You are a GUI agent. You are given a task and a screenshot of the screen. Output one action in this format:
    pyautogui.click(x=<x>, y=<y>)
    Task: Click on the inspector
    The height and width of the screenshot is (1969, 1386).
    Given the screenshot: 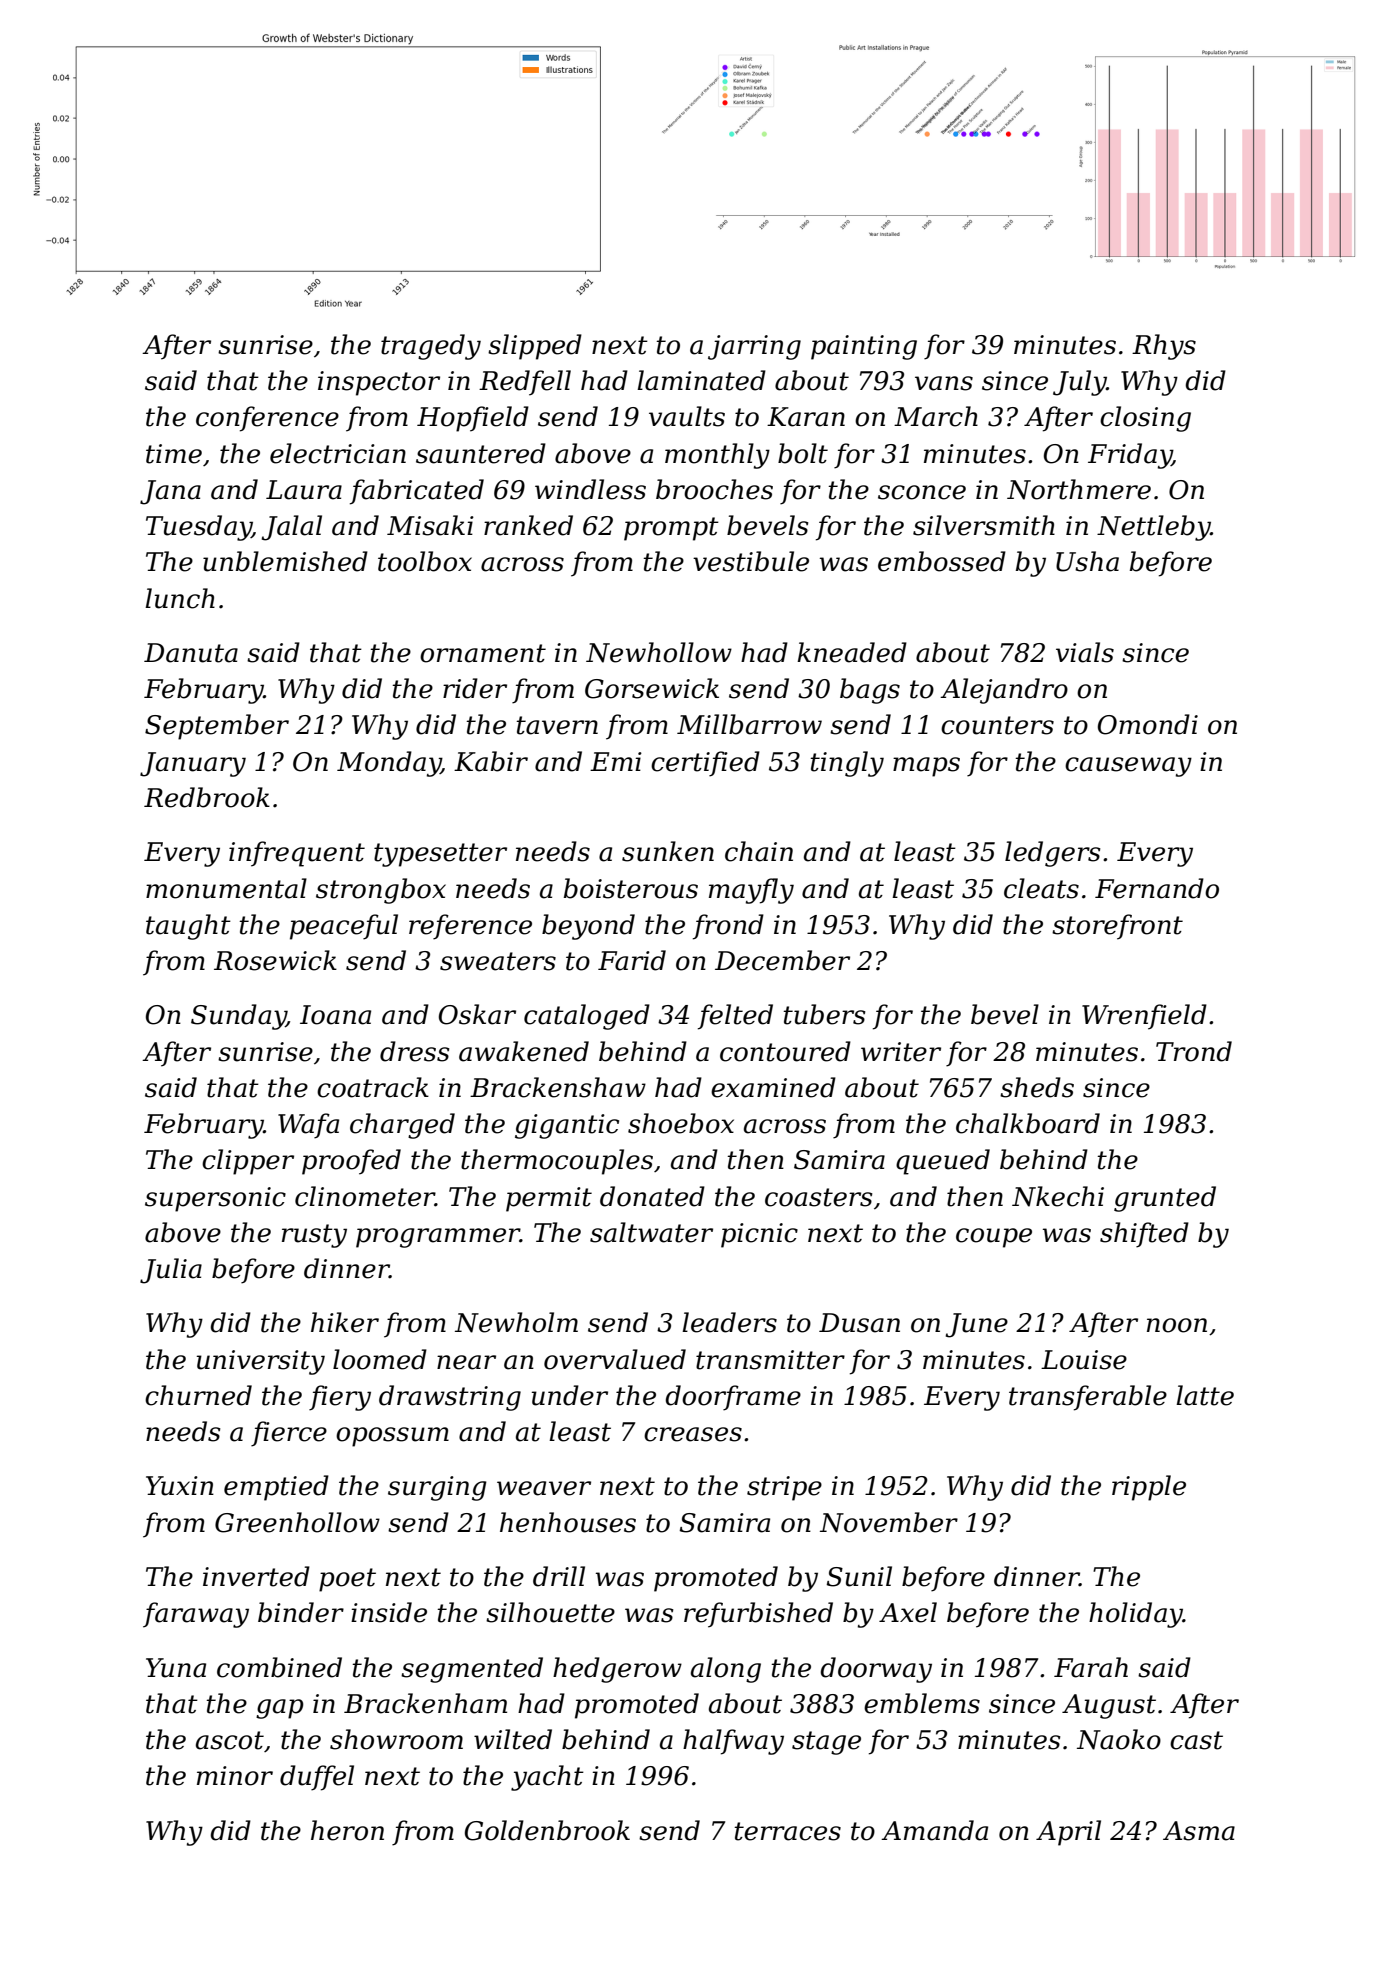 What is the action you would take?
    pyautogui.click(x=379, y=383)
